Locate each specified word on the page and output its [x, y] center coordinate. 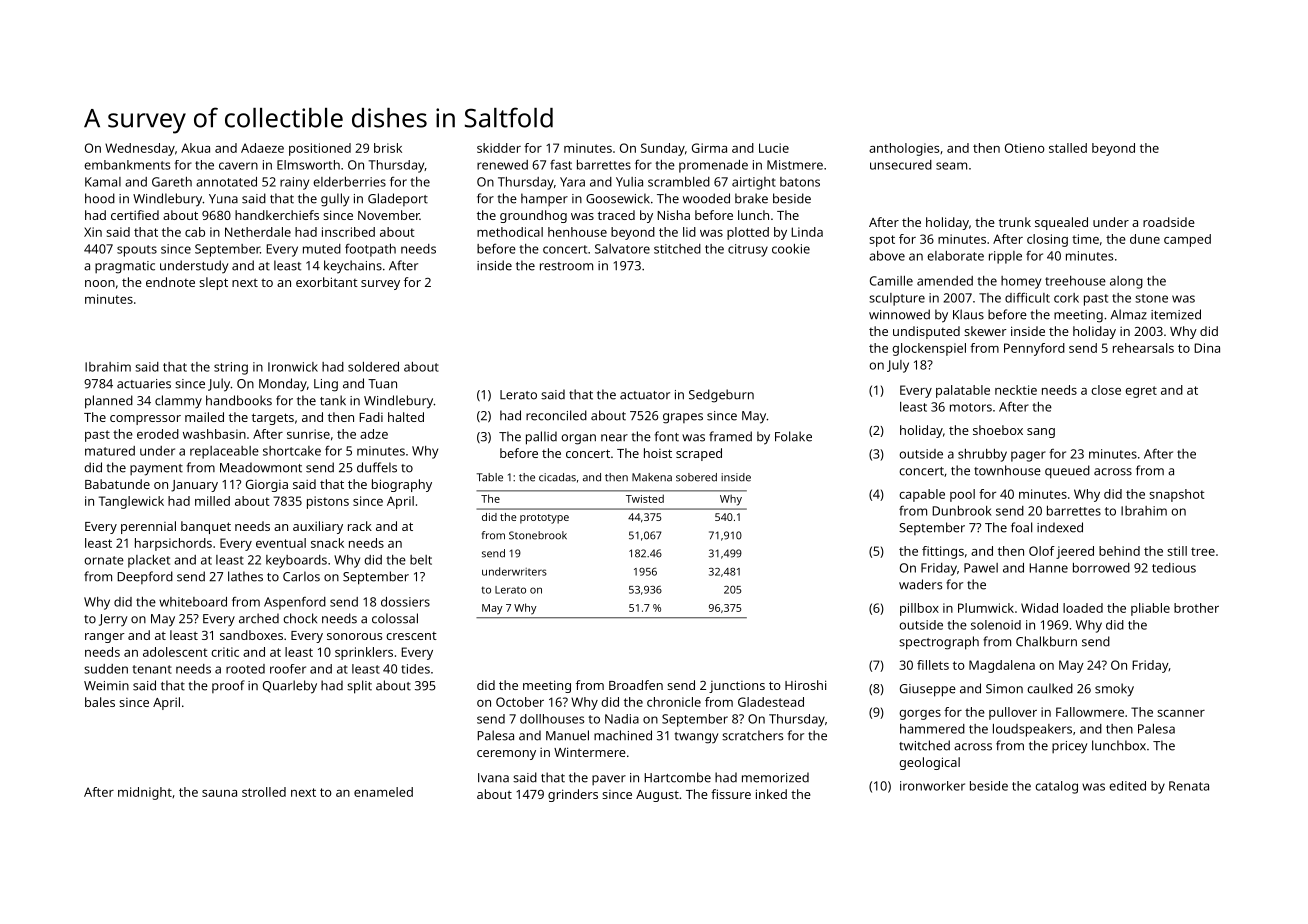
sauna [219, 793]
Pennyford [1034, 349]
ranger [105, 638]
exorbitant [327, 282]
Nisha [673, 215]
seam [951, 166]
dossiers [405, 602]
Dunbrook [962, 511]
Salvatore [622, 249]
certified [135, 215]
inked [771, 794]
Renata [1189, 786]
